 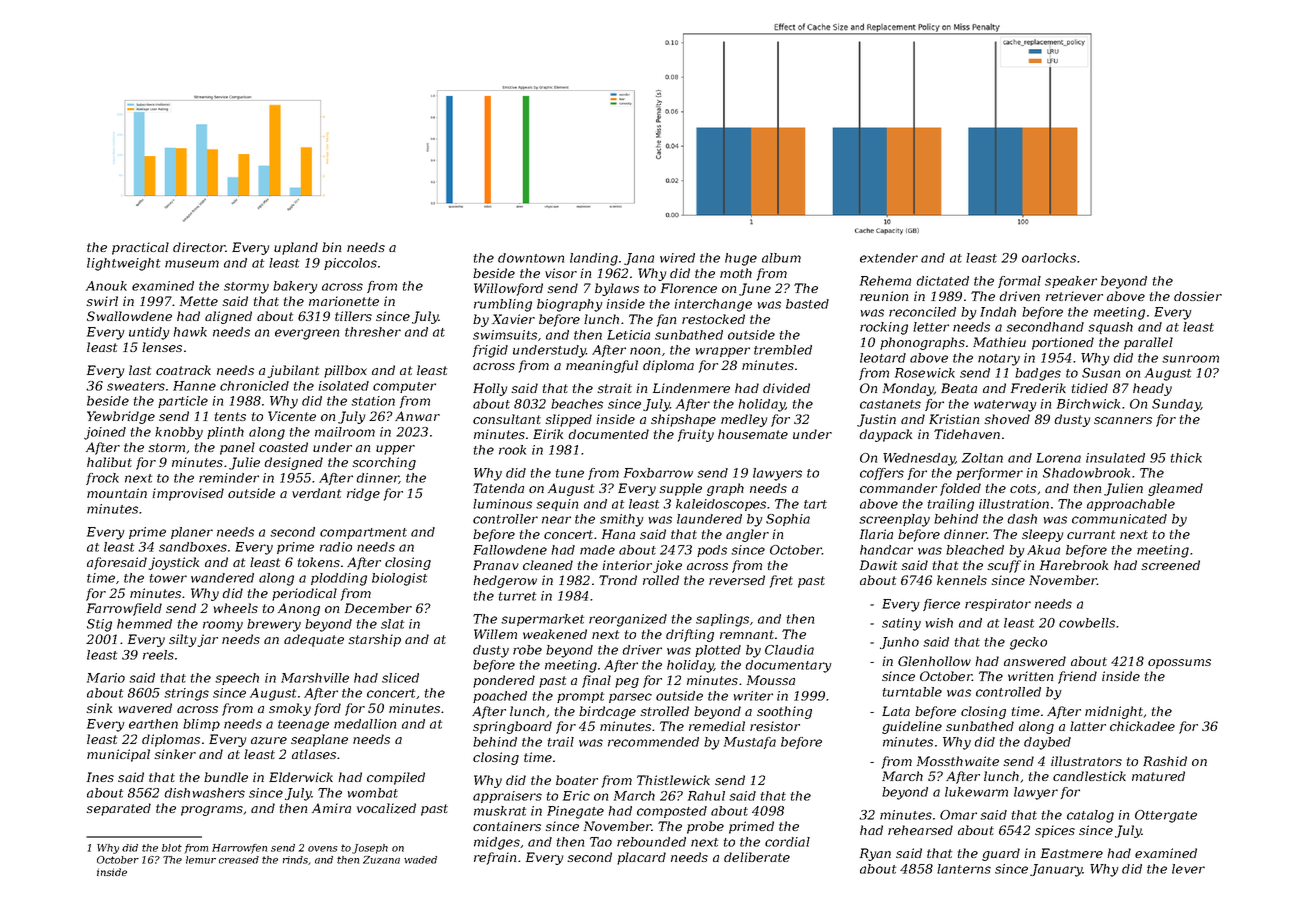 I want to click on Harrowfen, so click(x=239, y=849).
